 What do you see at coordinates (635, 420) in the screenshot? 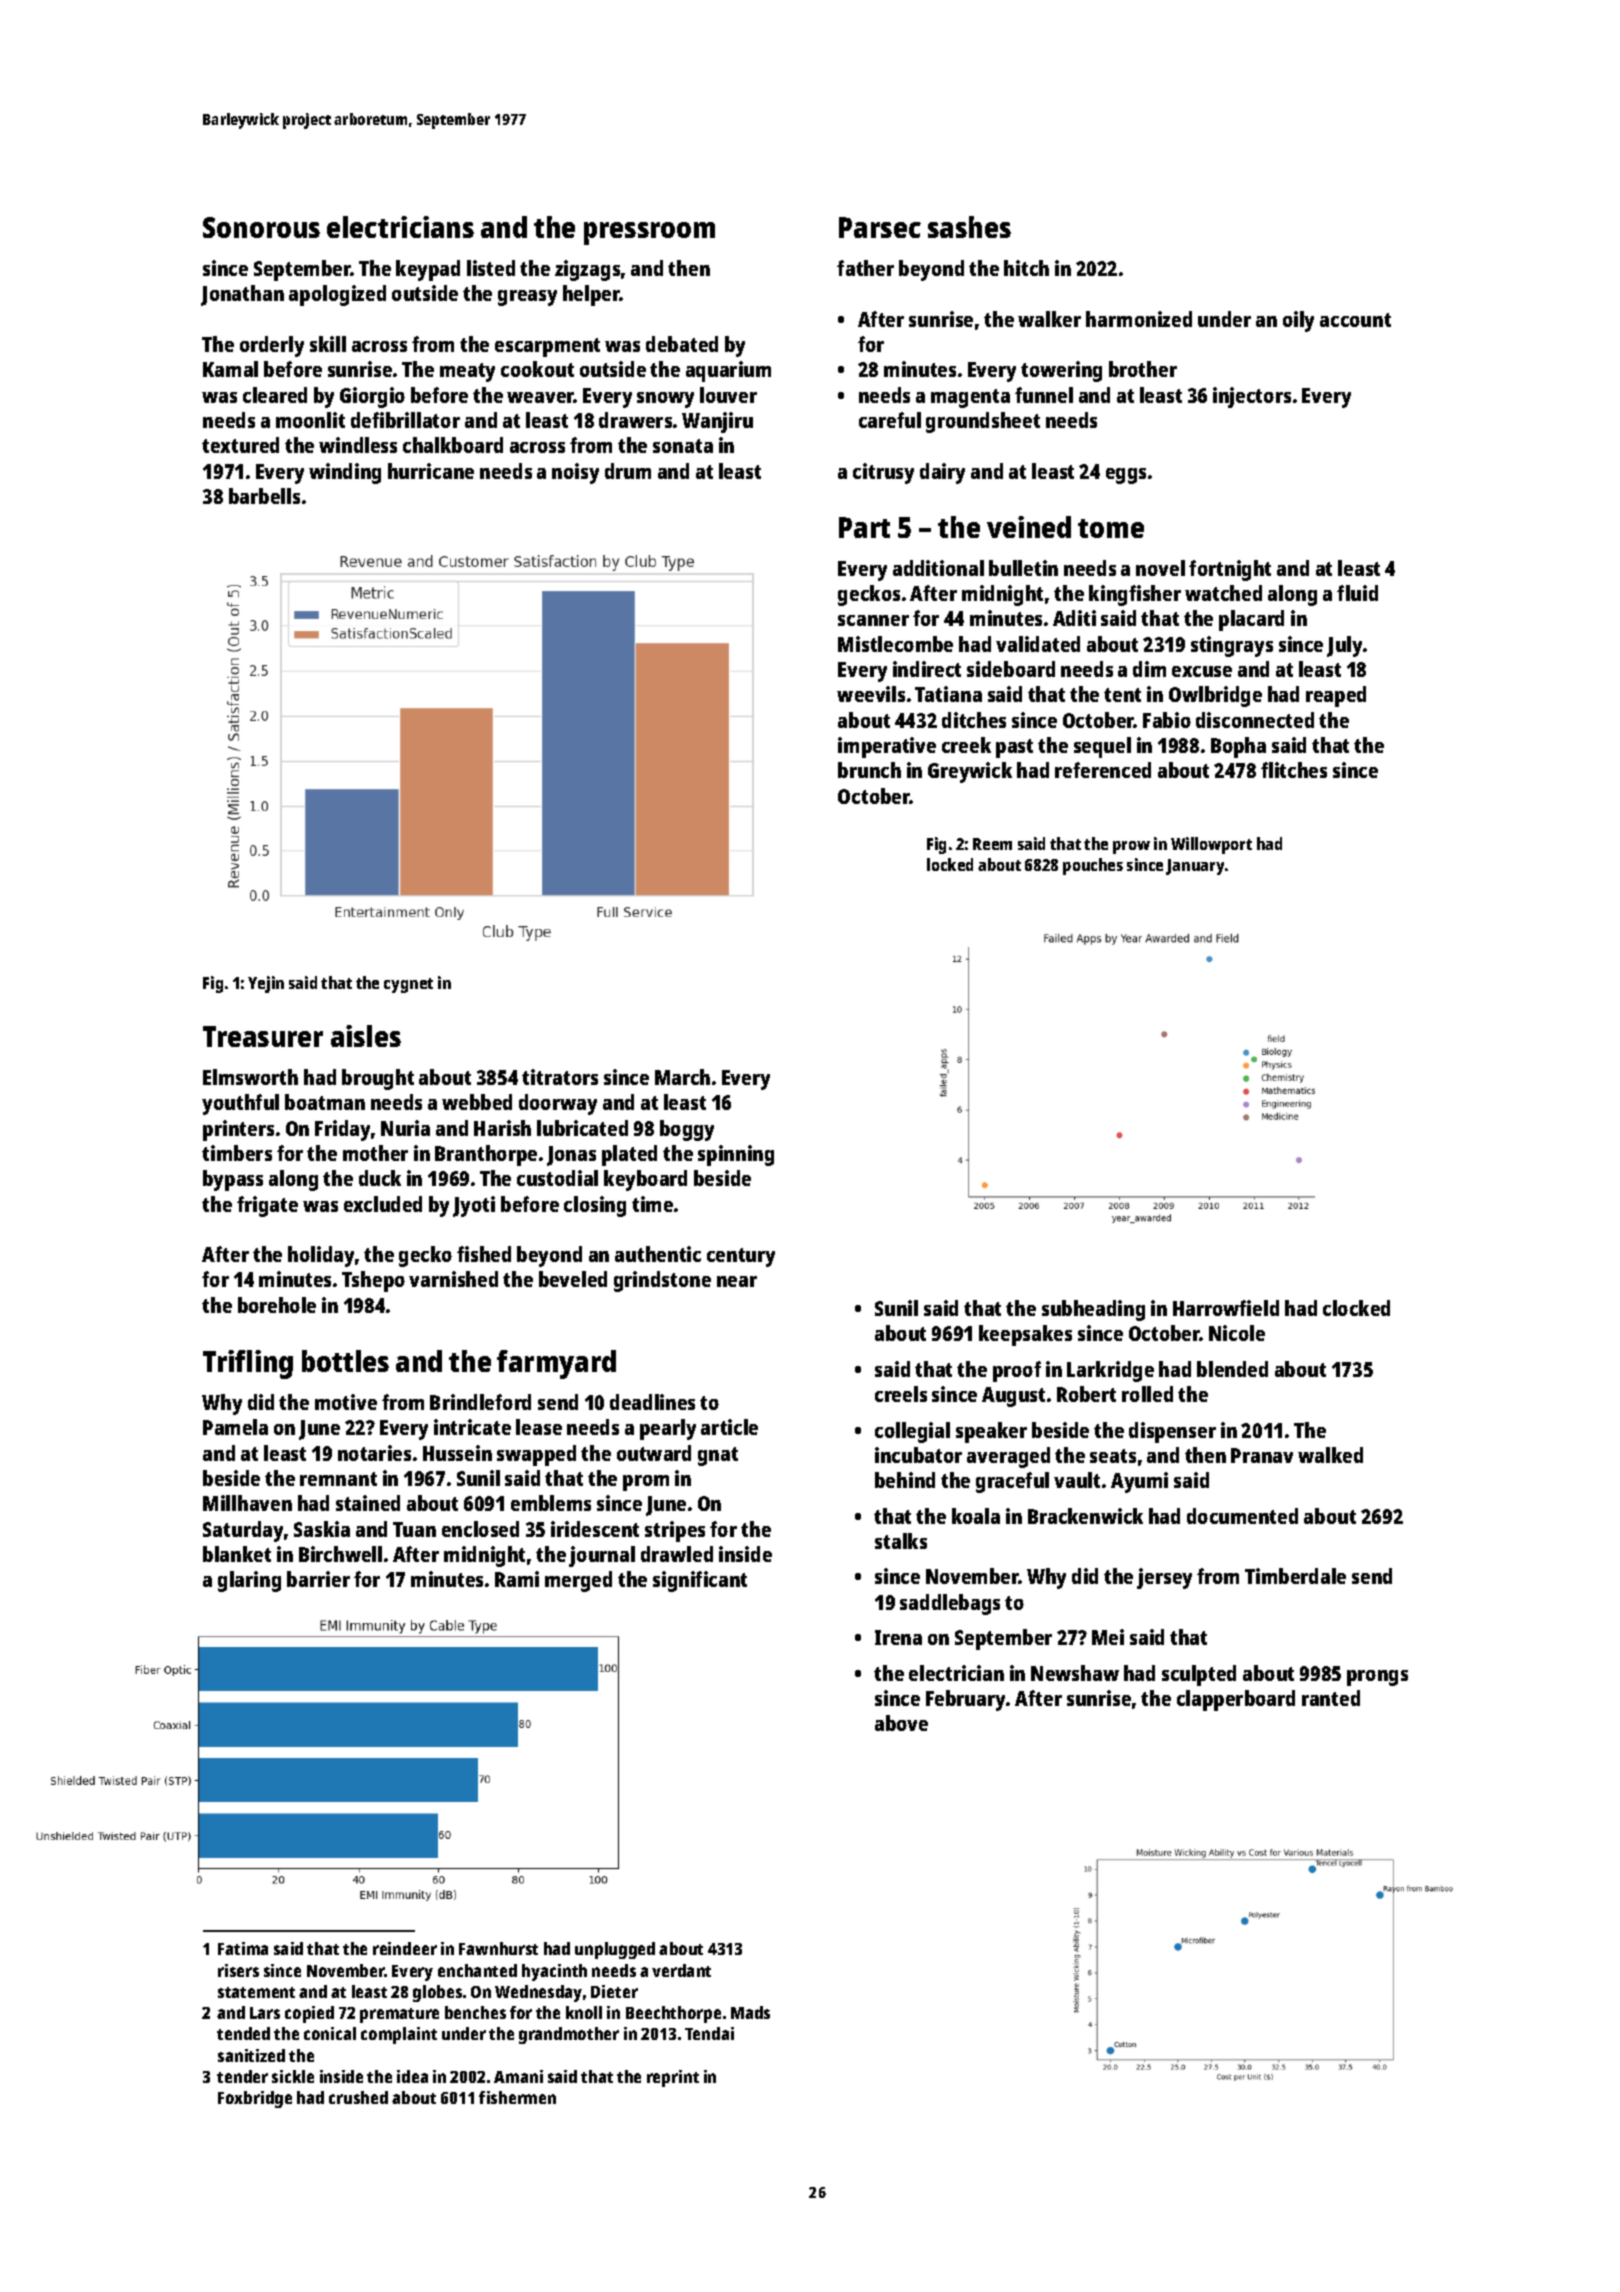
I see `drawers` at bounding box center [635, 420].
